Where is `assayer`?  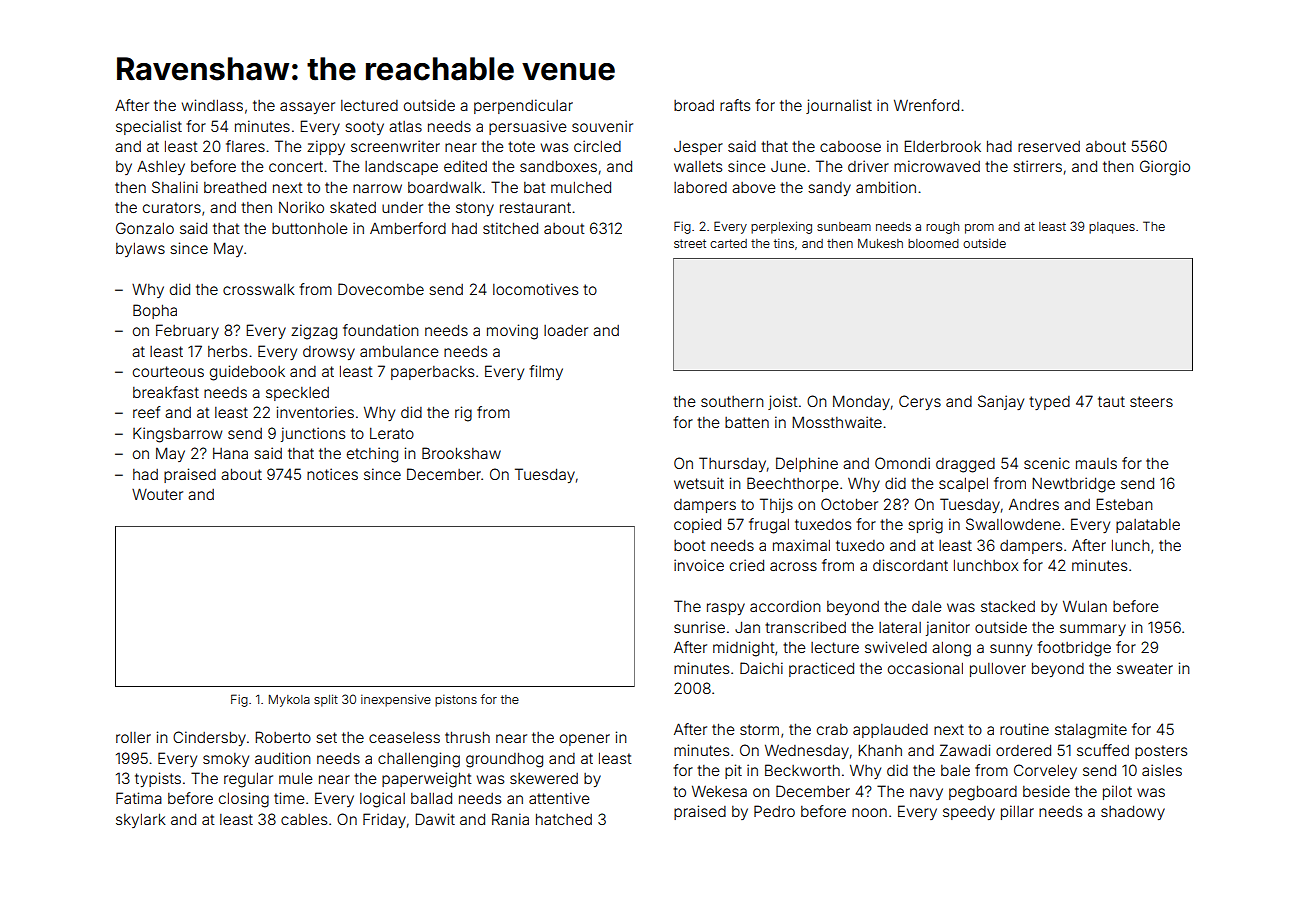 assayer is located at coordinates (307, 108).
